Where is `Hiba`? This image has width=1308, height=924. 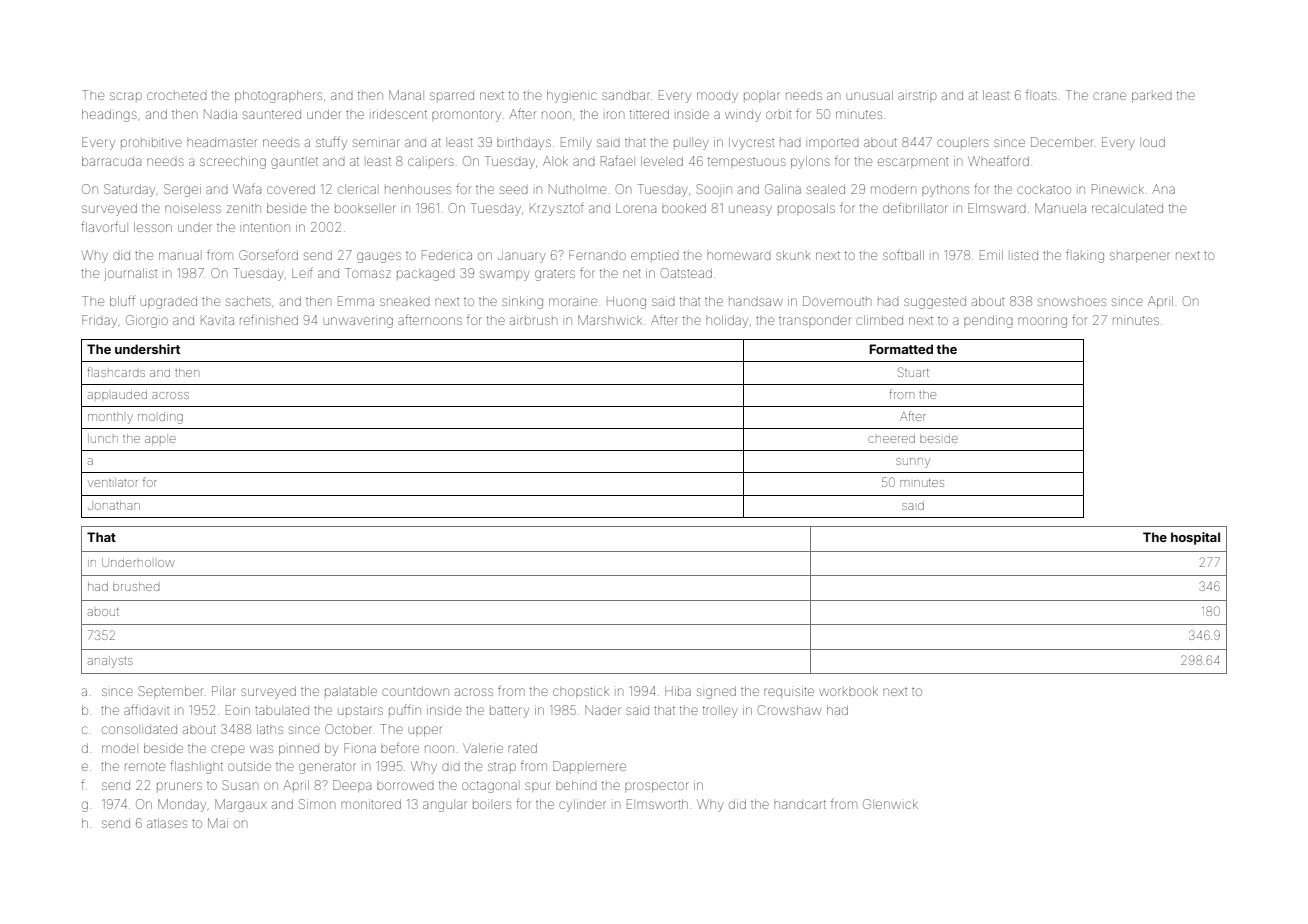
Hiba is located at coordinates (678, 691).
